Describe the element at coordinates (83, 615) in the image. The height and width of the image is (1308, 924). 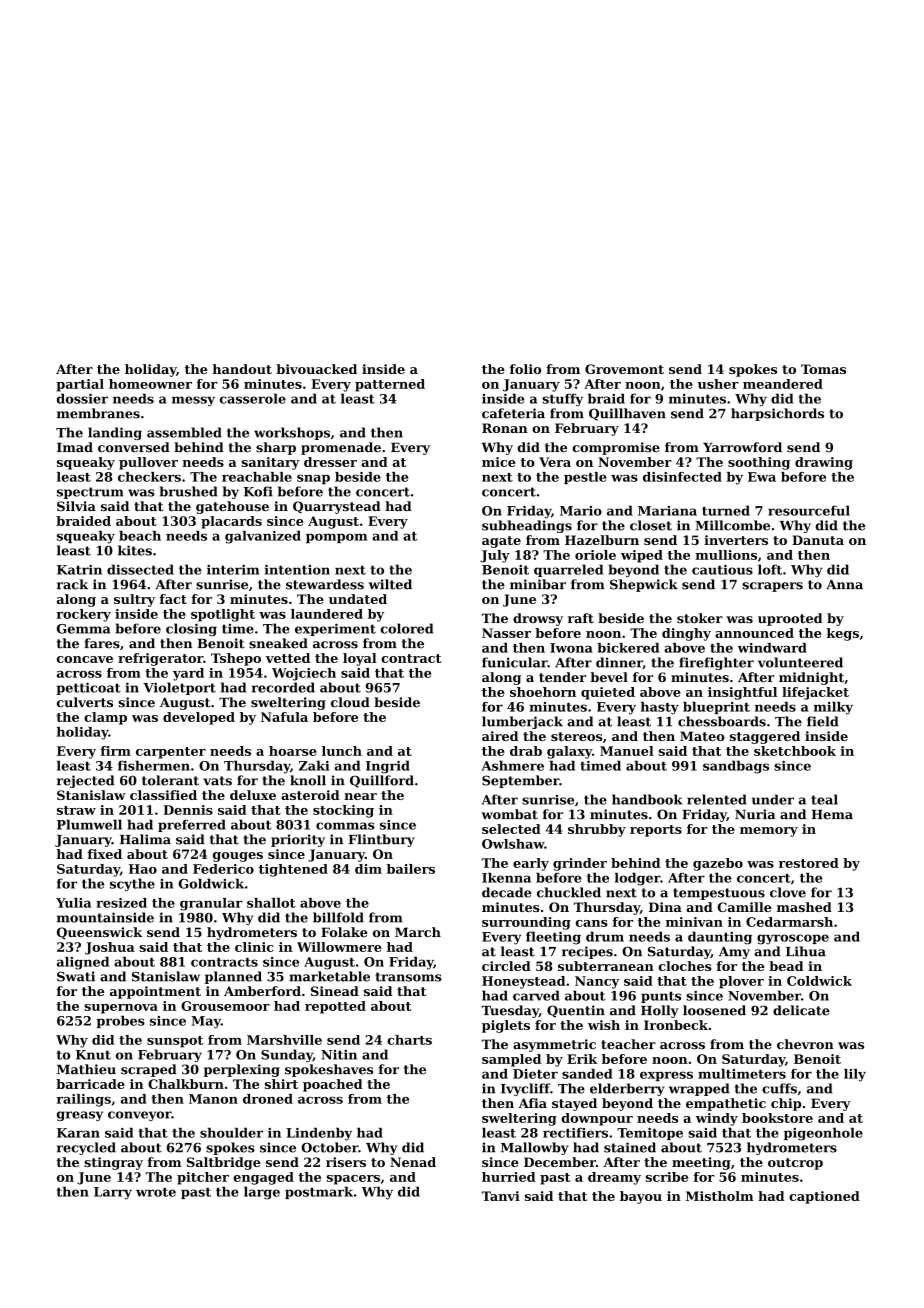
I see `rockery` at that location.
